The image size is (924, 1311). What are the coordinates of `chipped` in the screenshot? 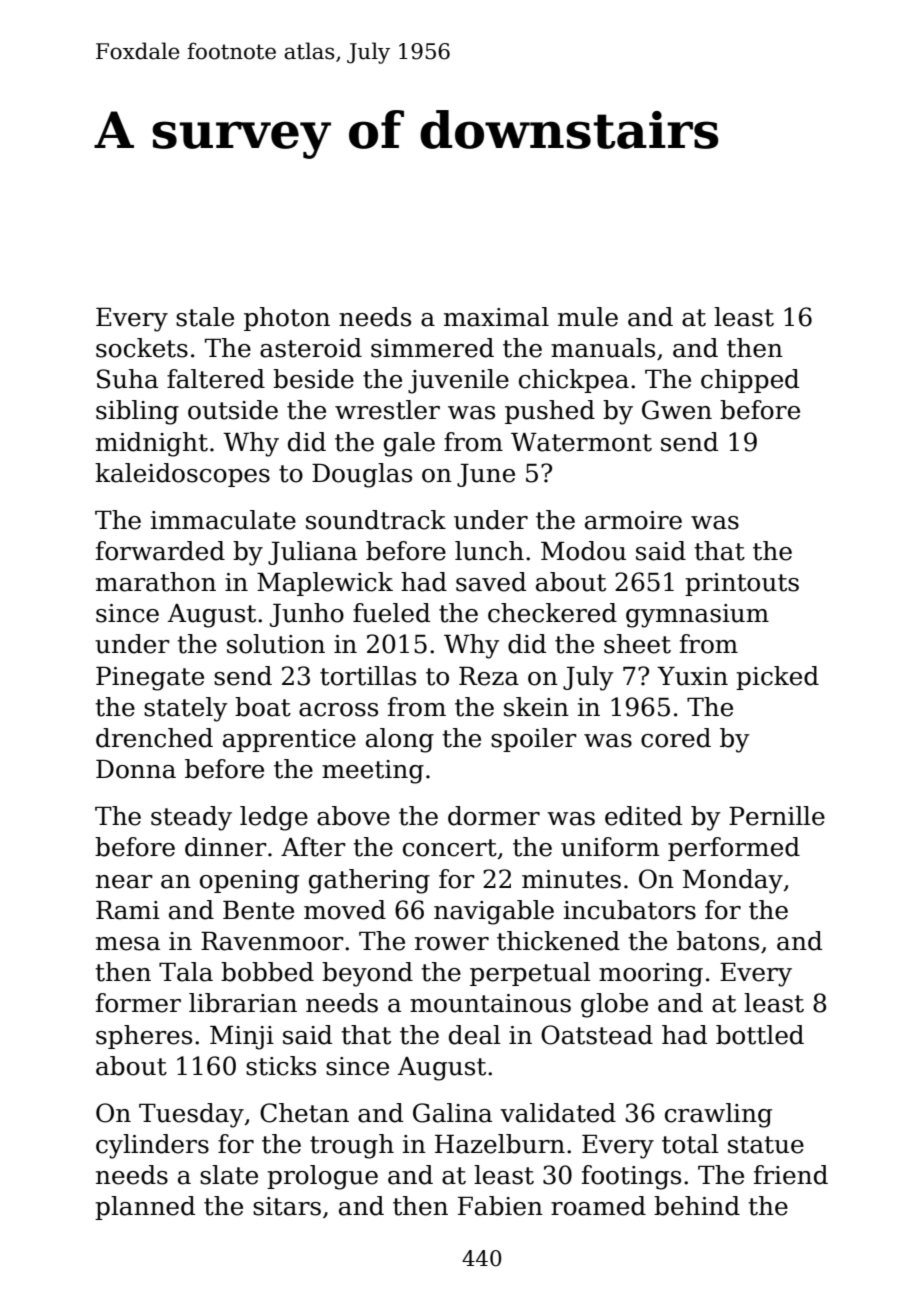 It's located at (750, 381).
